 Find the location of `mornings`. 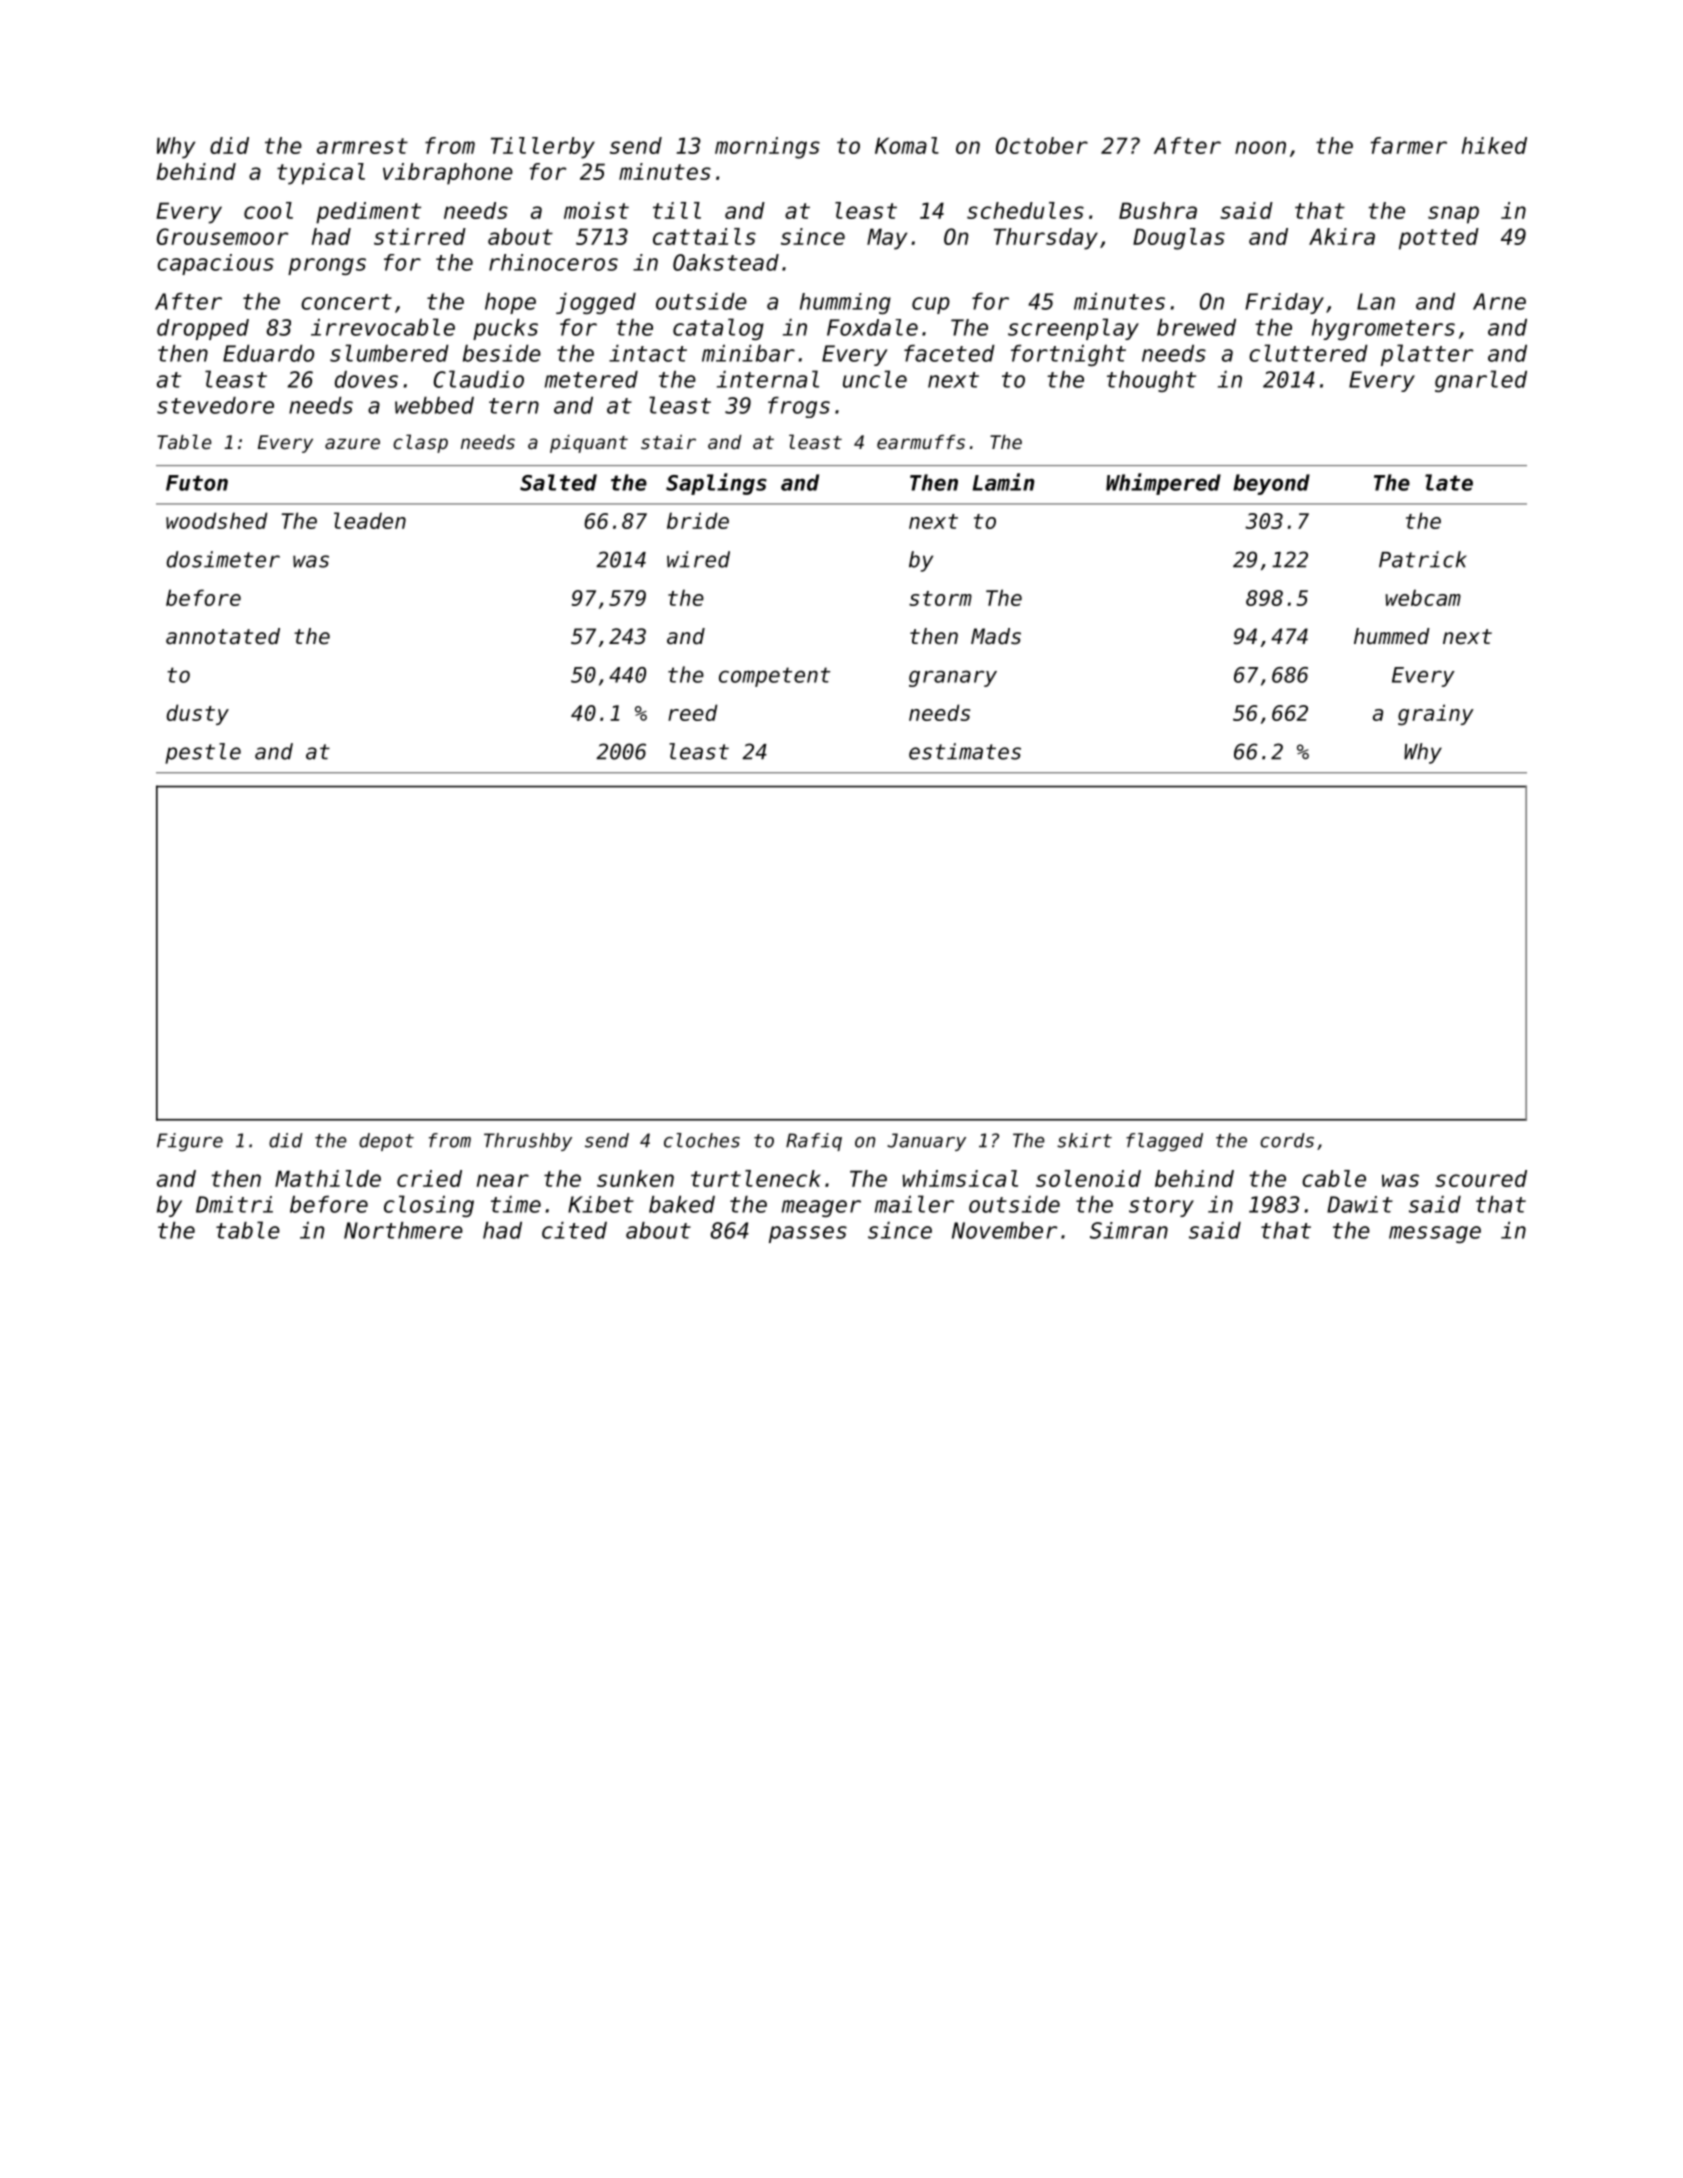

mornings is located at coordinates (767, 148).
